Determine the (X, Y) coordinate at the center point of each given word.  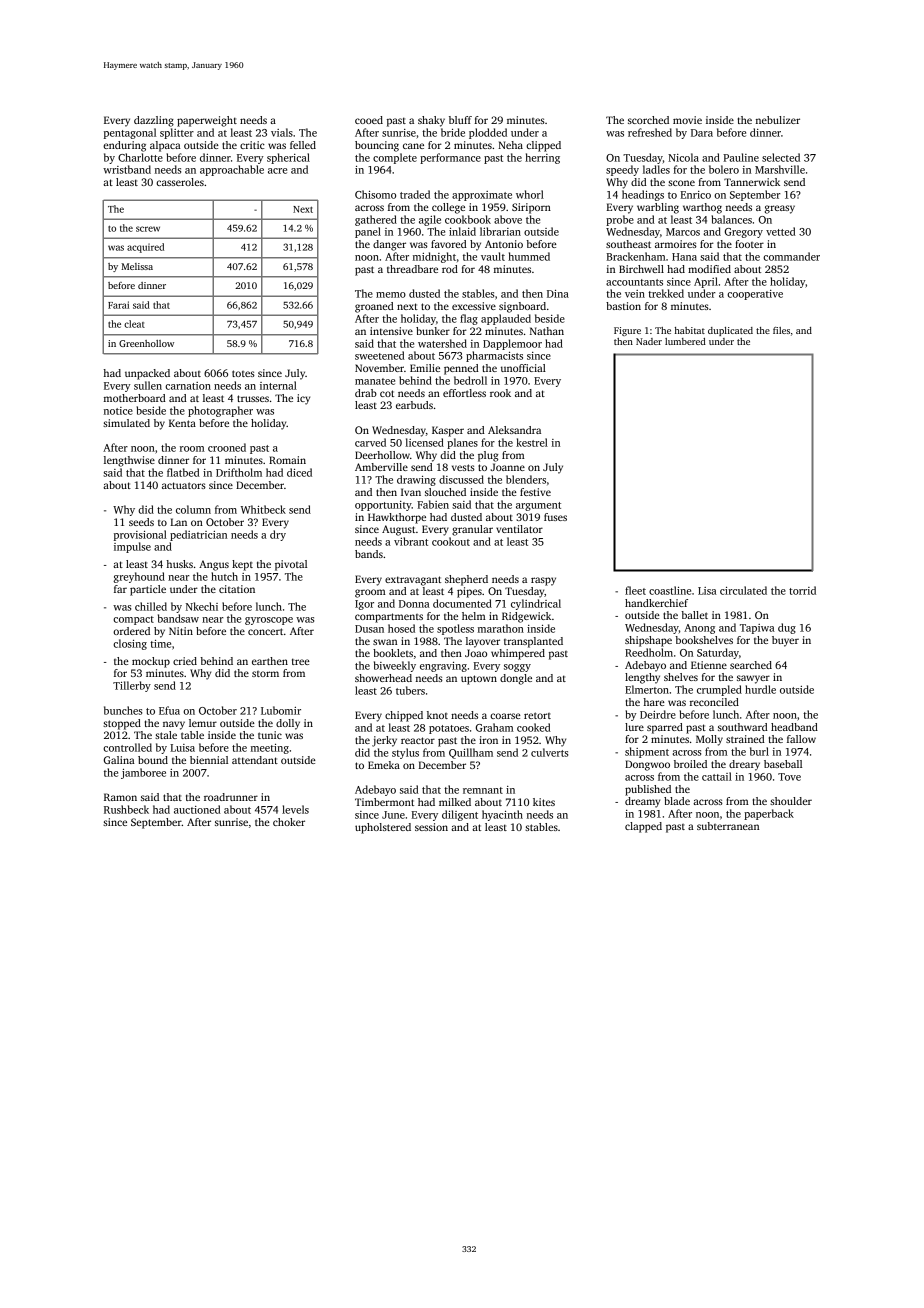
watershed (442, 343)
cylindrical (536, 604)
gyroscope (269, 621)
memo (391, 295)
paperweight (207, 121)
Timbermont (384, 802)
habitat (690, 330)
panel (368, 232)
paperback (769, 814)
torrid (802, 590)
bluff (460, 120)
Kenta (182, 423)
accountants (634, 282)
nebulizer (778, 120)
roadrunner (231, 797)
